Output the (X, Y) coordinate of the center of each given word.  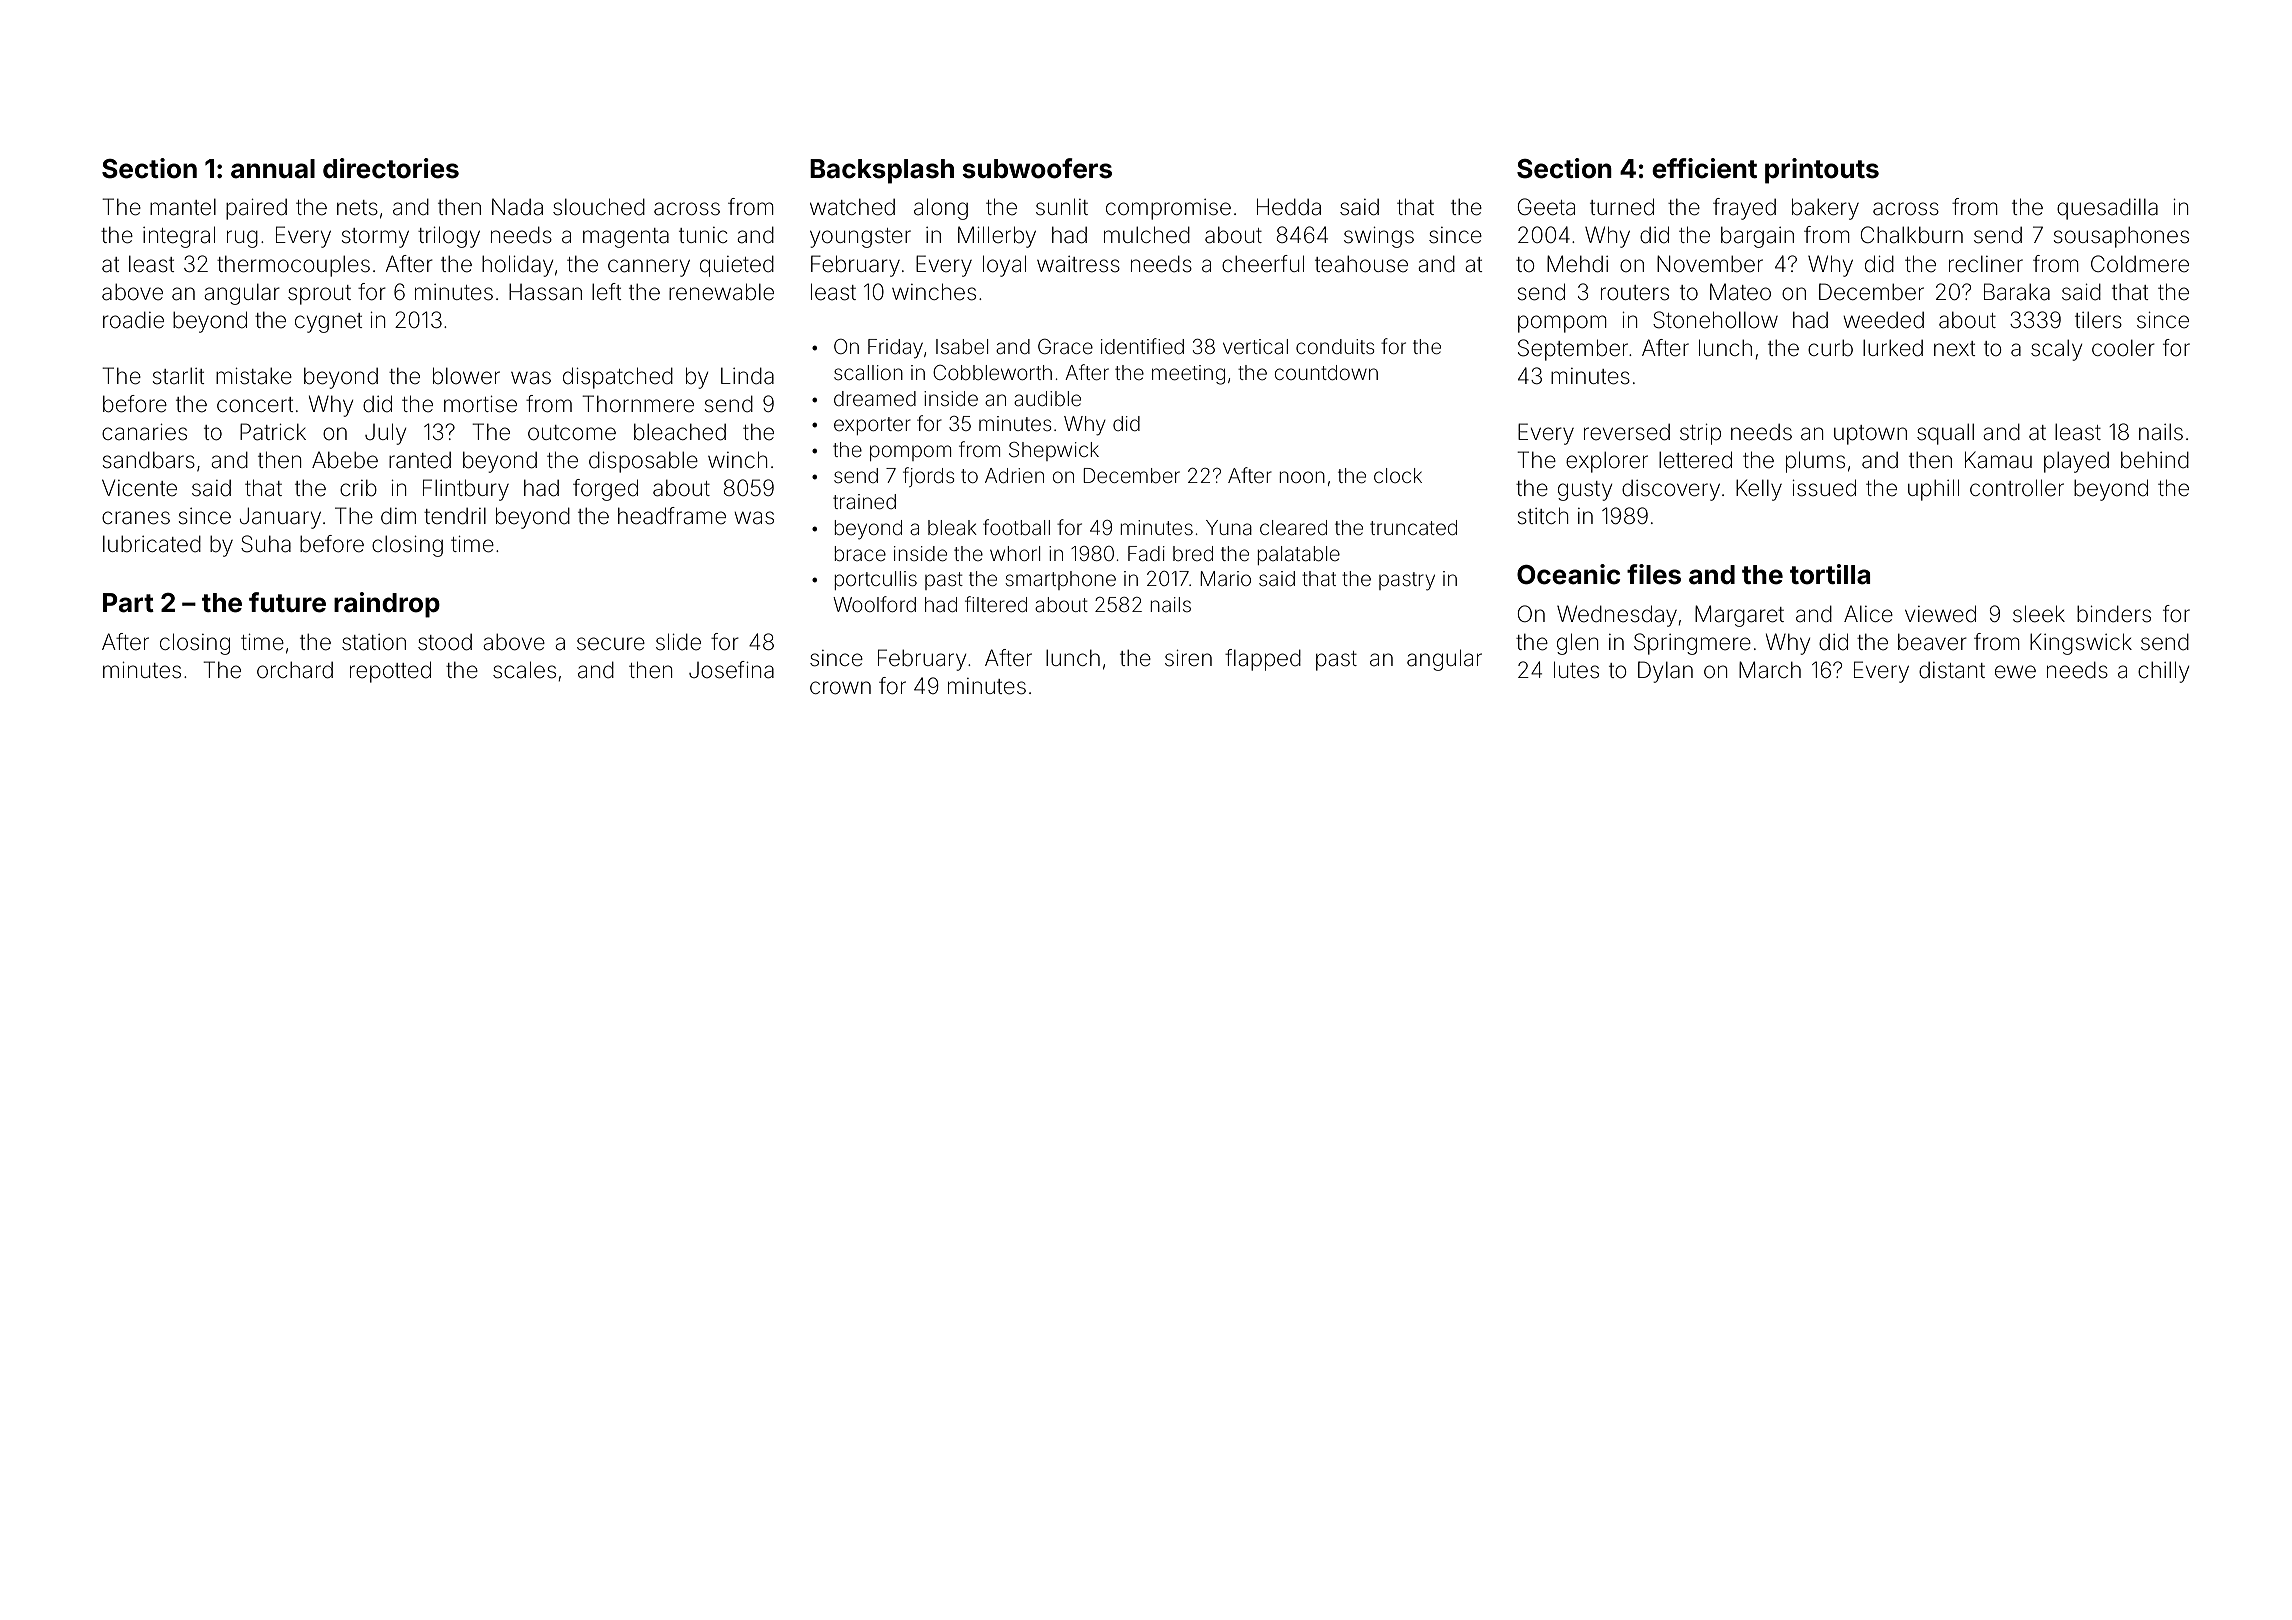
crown (840, 688)
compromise (1168, 209)
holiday (517, 266)
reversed (1627, 432)
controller (2017, 488)
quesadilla (2107, 209)
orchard (295, 670)
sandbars (149, 460)
